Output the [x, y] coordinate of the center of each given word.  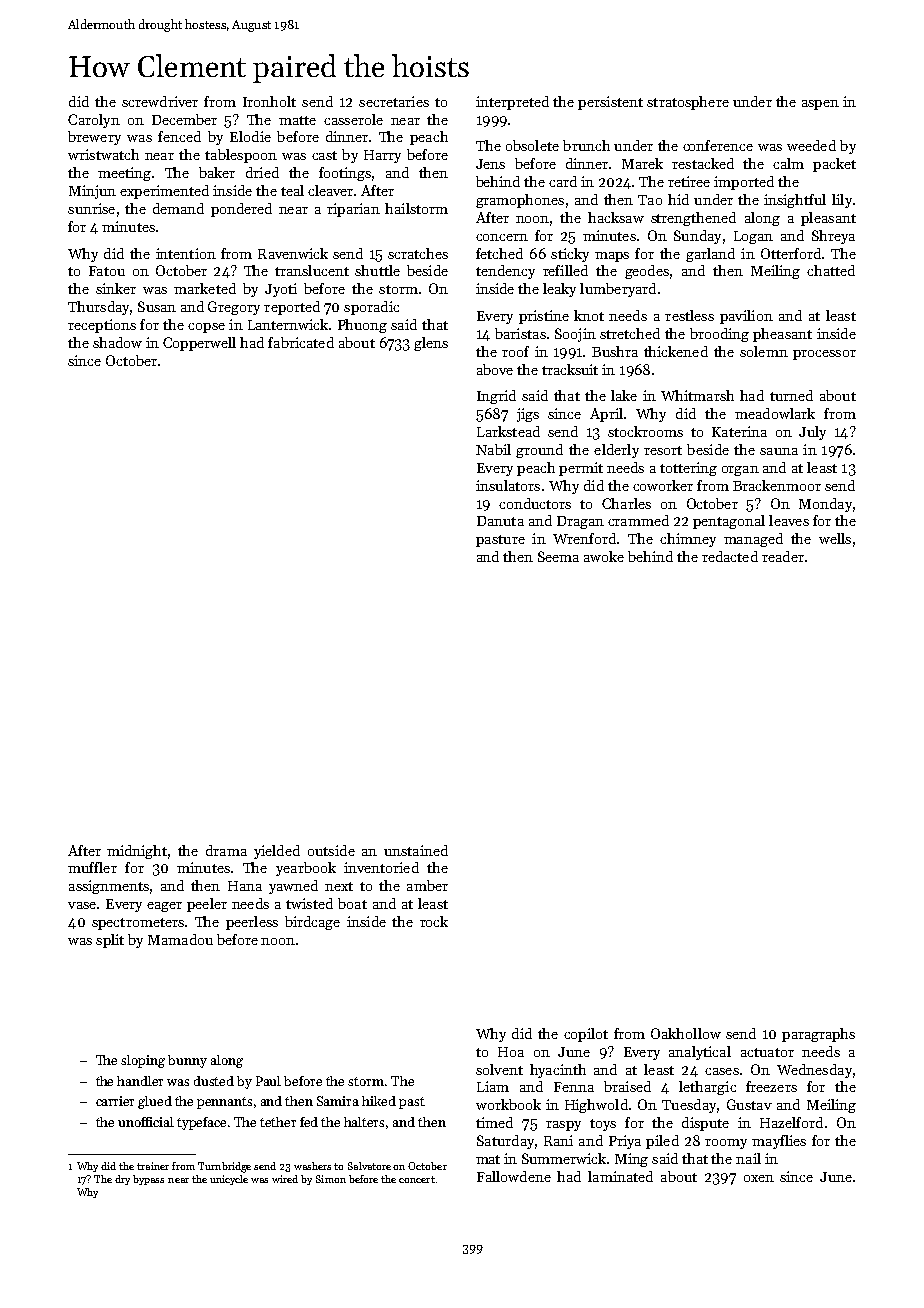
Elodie [250, 136]
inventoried [381, 867]
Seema [558, 556]
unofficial [146, 1122]
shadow [117, 342]
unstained [416, 850]
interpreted [512, 103]
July [812, 433]
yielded [277, 852]
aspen [820, 105]
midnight [137, 852]
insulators [508, 485]
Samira [338, 1101]
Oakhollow [686, 1033]
